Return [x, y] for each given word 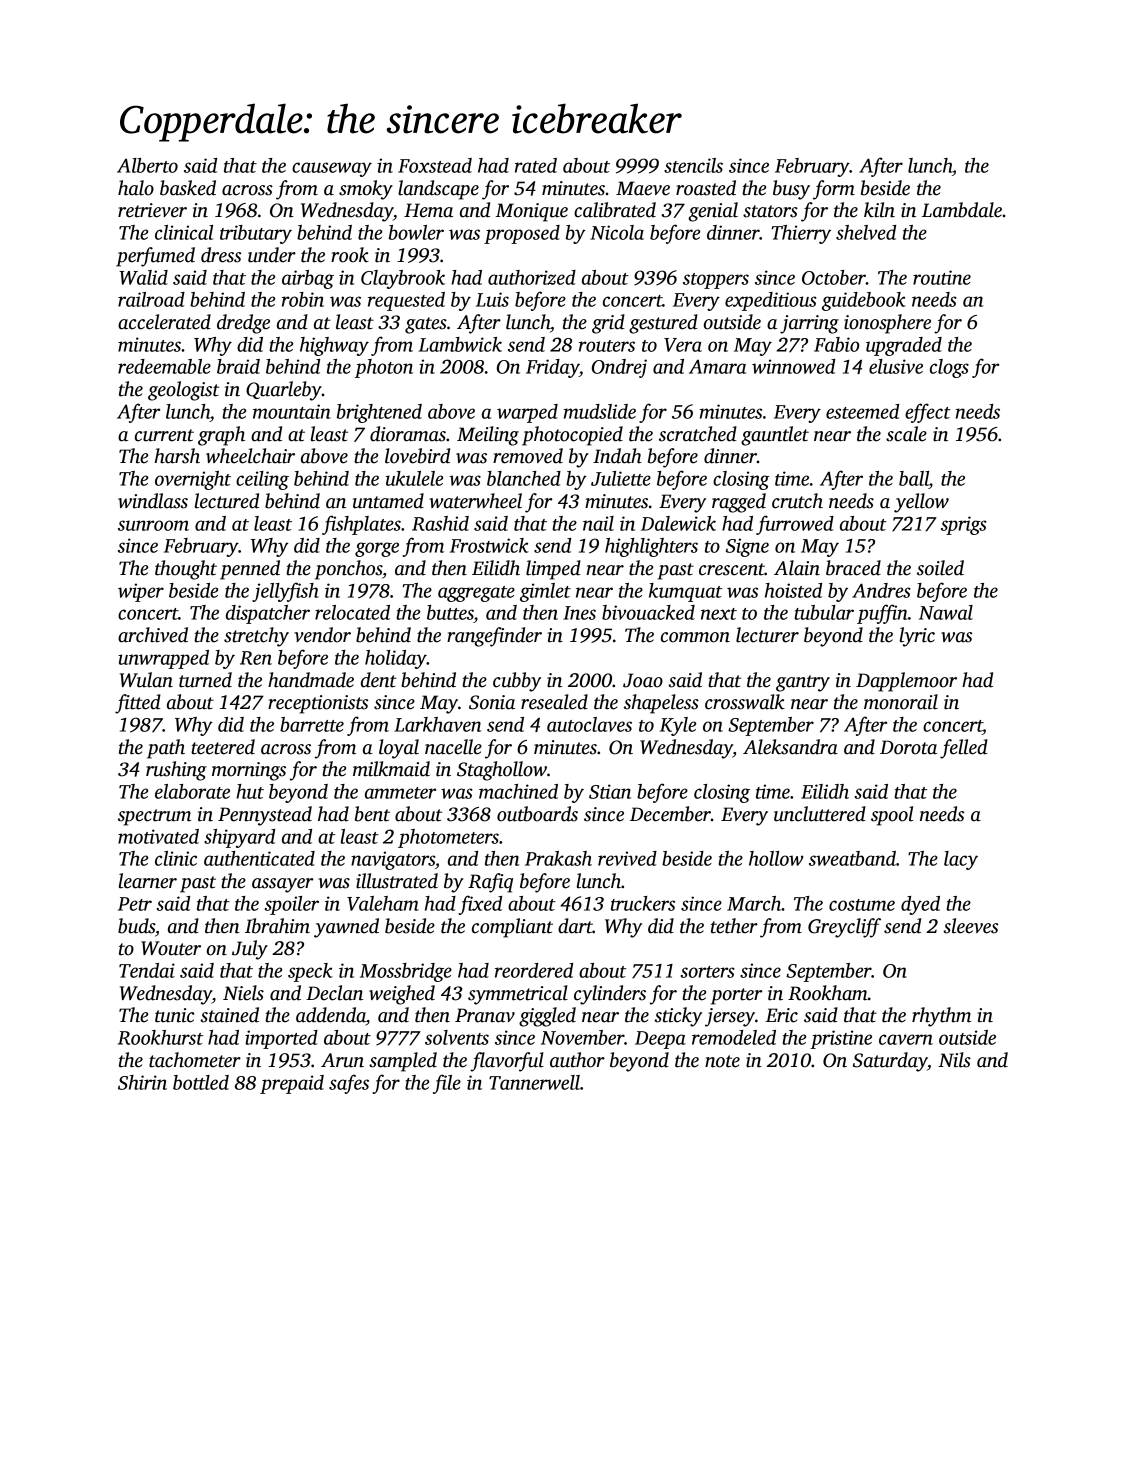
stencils [693, 165]
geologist [184, 391]
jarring [809, 324]
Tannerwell [534, 1082]
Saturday [890, 1062]
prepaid [292, 1084]
